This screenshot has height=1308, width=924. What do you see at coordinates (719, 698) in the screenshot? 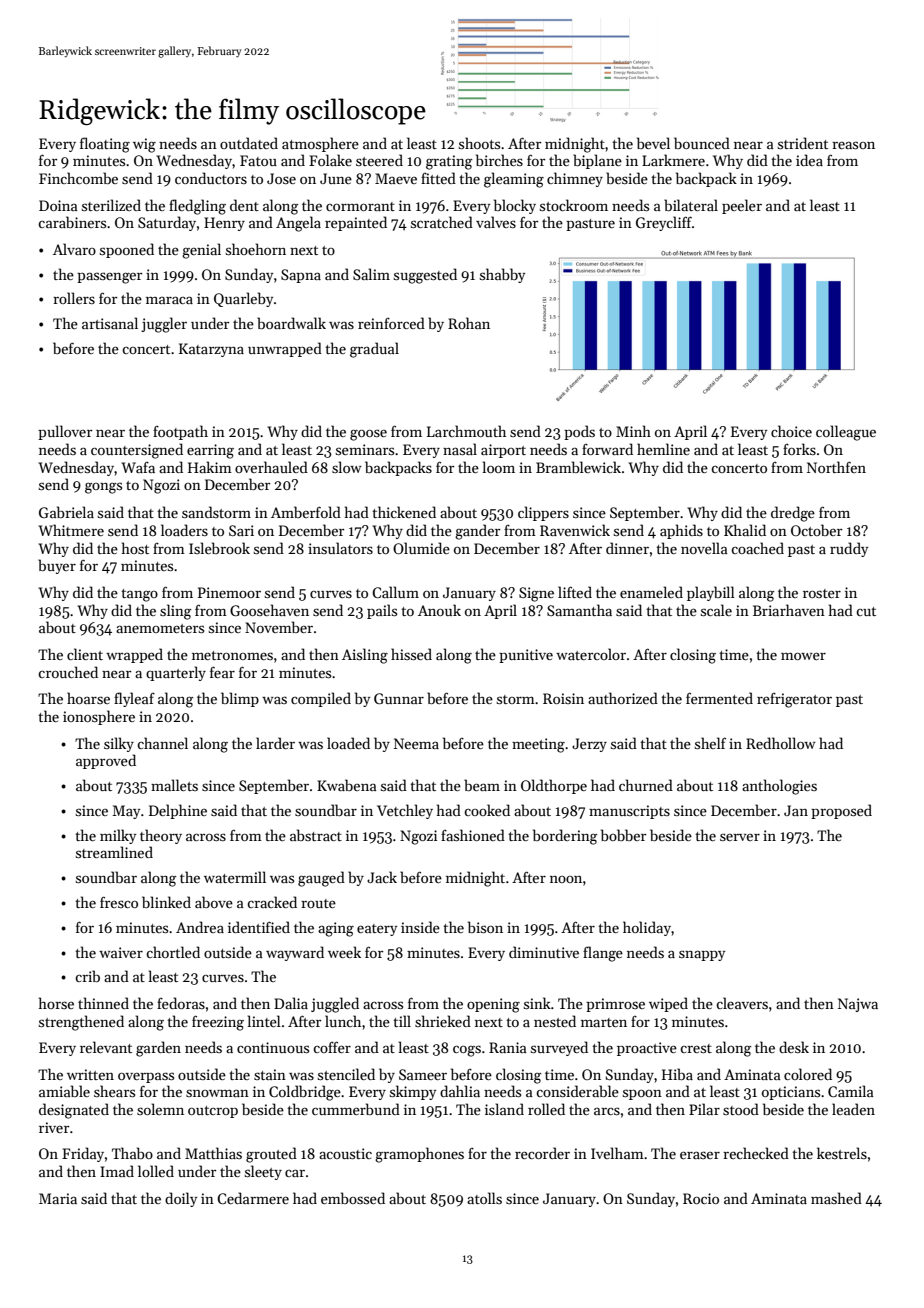
I see `fermented` at bounding box center [719, 698].
